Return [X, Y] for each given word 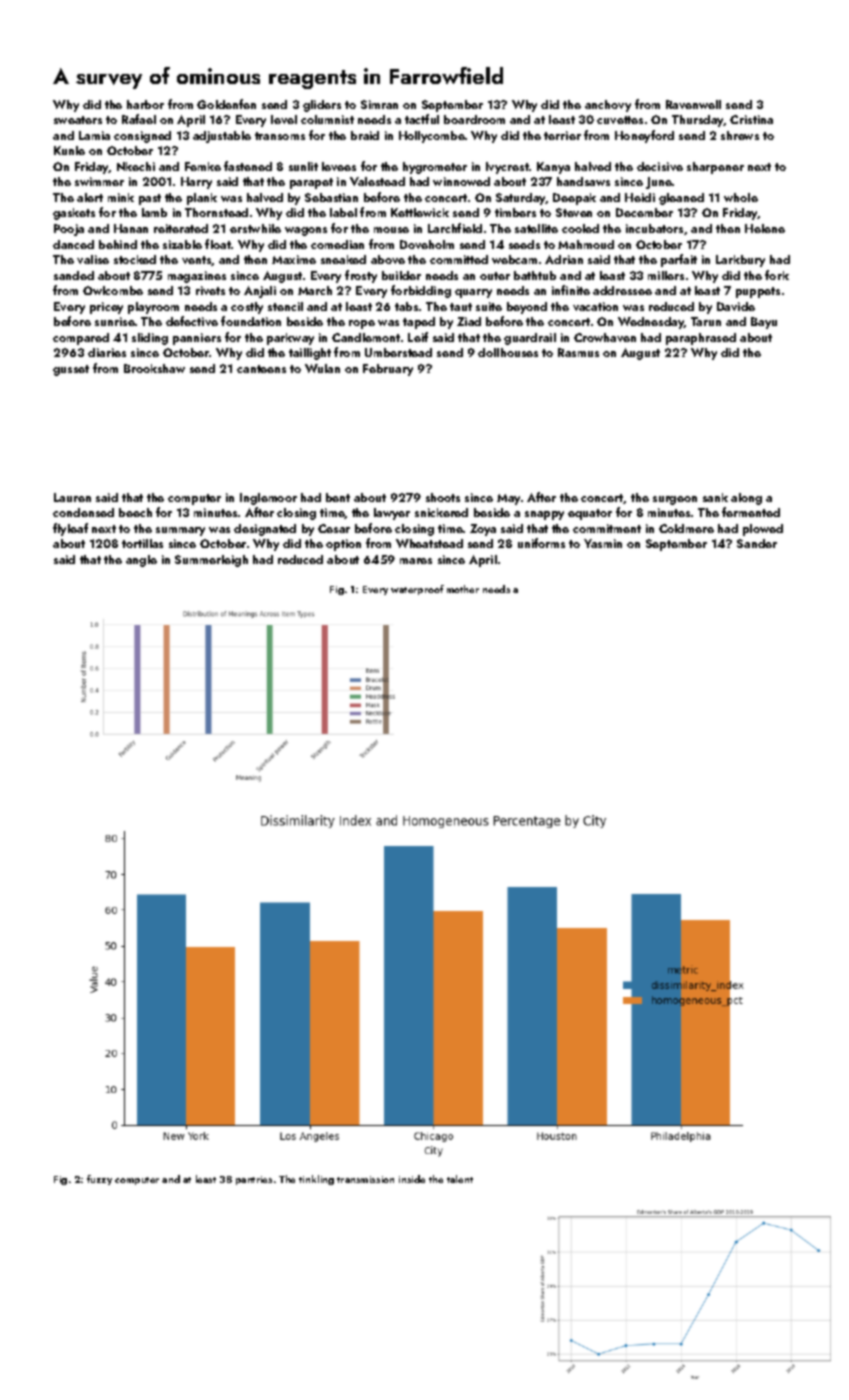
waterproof [417, 590]
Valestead [377, 181]
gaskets [74, 214]
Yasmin [603, 543]
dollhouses [508, 352]
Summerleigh [211, 561]
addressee [622, 290]
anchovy [608, 106]
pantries [254, 1180]
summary [180, 531]
